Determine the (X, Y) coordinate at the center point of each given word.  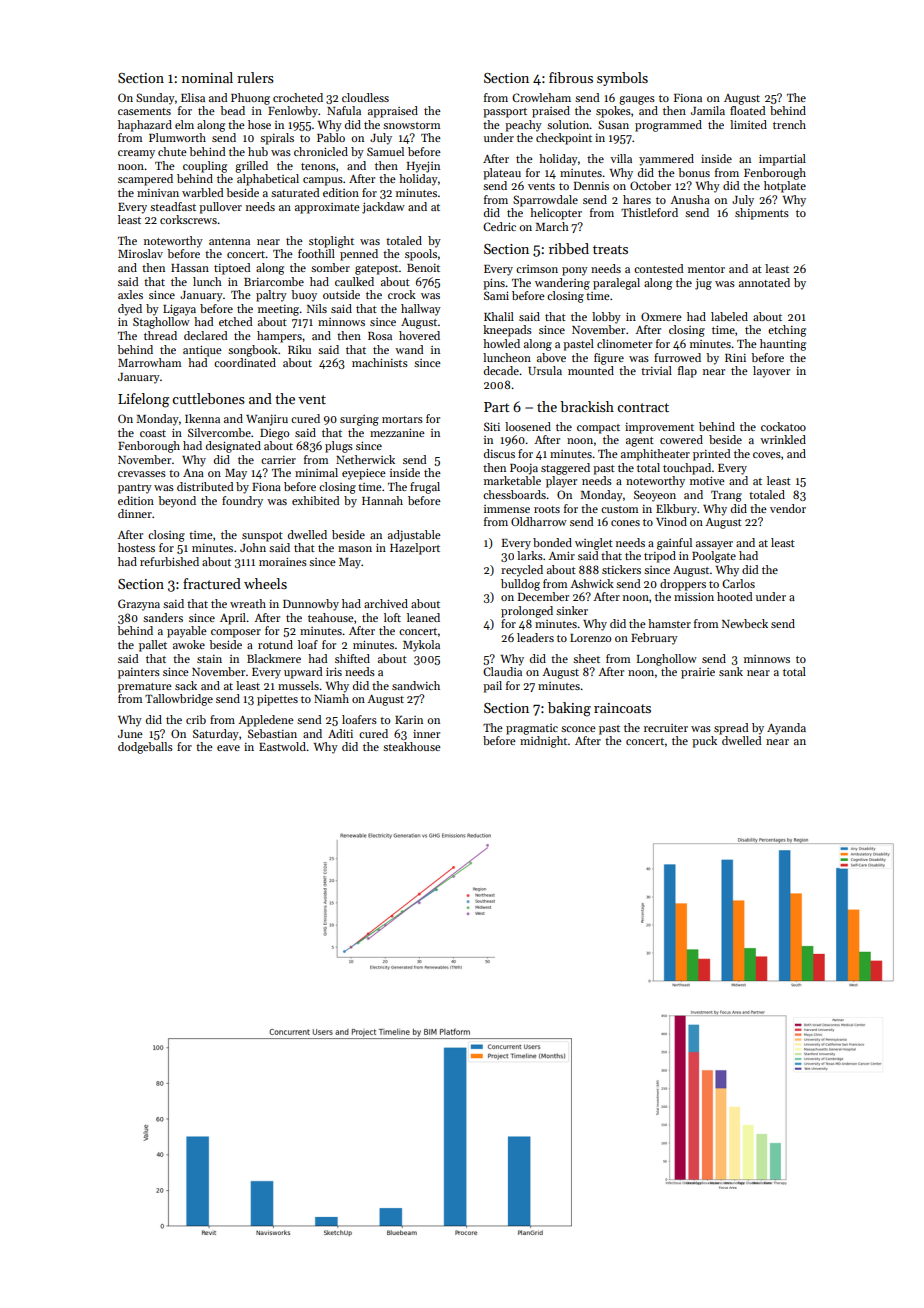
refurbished (169, 561)
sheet (586, 658)
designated (233, 447)
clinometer (624, 343)
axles (130, 294)
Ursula (545, 370)
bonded (552, 542)
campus (323, 181)
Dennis (591, 186)
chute (172, 151)
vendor (788, 508)
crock (402, 294)
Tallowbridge (179, 700)
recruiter (666, 728)
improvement (659, 428)
